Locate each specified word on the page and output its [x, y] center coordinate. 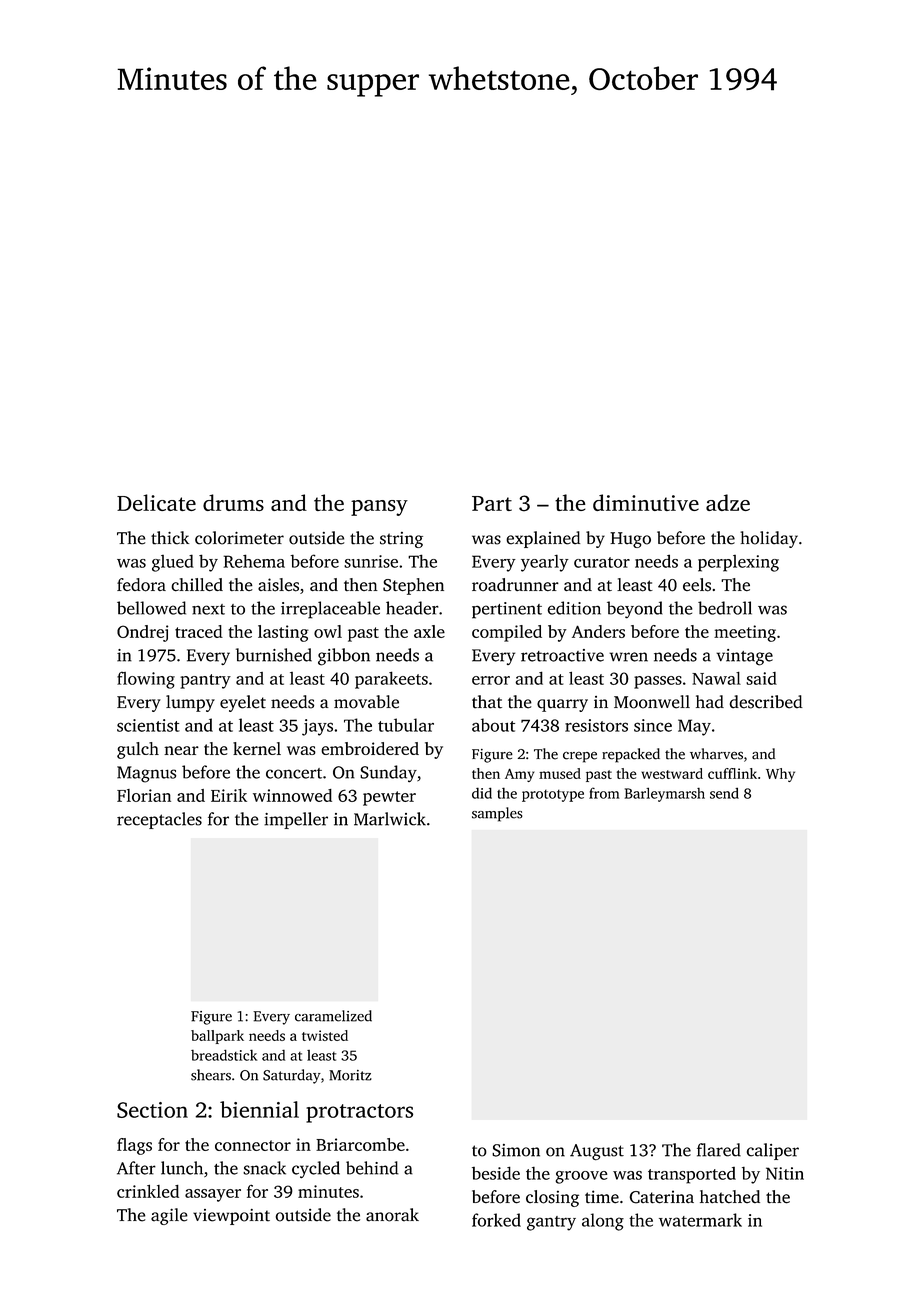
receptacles [159, 820]
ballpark [217, 1037]
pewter [389, 798]
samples [497, 814]
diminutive [646, 502]
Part [492, 503]
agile [169, 1216]
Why [780, 775]
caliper [773, 1151]
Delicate [156, 502]
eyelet [243, 703]
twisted [325, 1035]
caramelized [333, 1016]
